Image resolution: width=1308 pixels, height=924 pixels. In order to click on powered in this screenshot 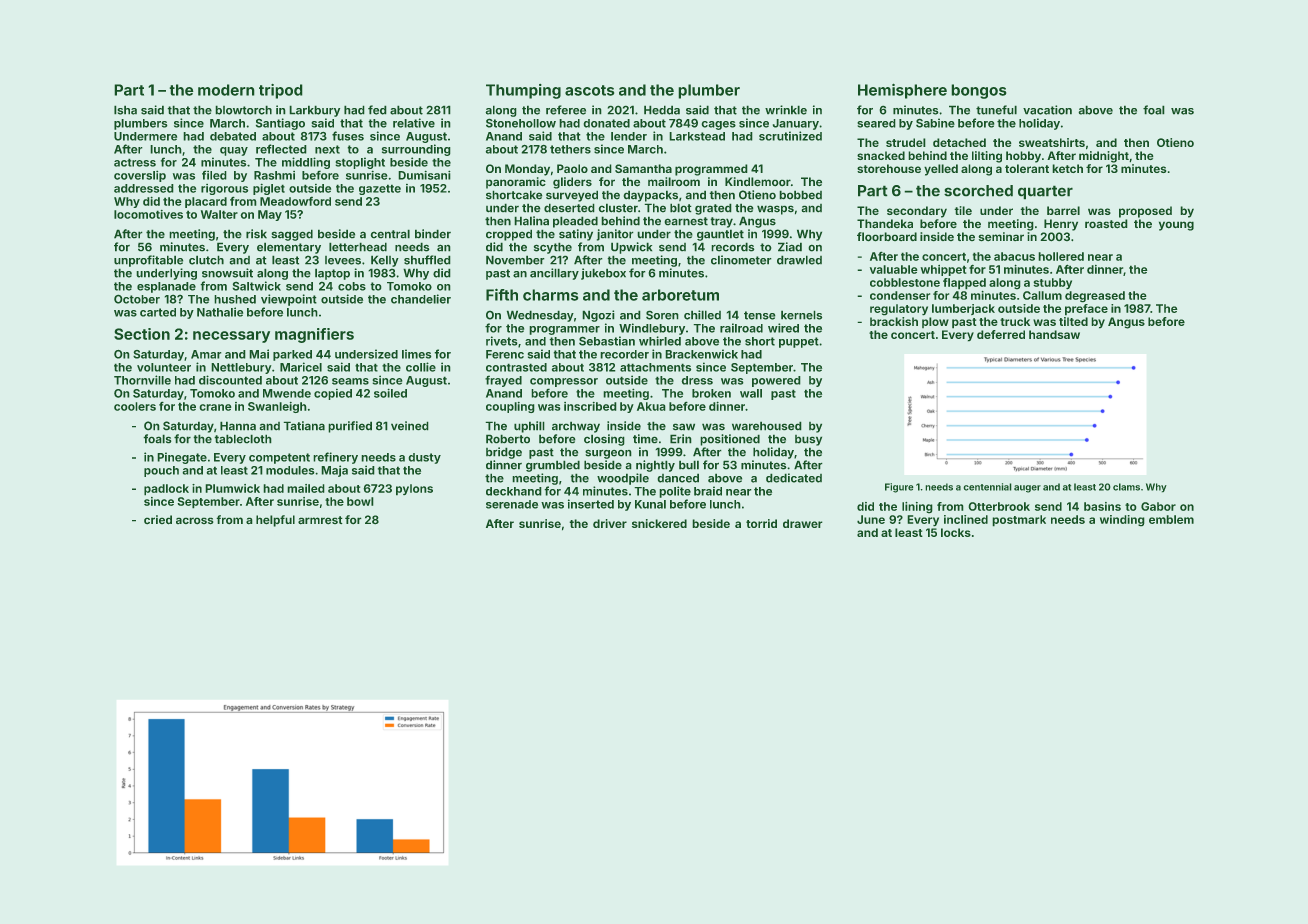, I will do `click(776, 381)`.
